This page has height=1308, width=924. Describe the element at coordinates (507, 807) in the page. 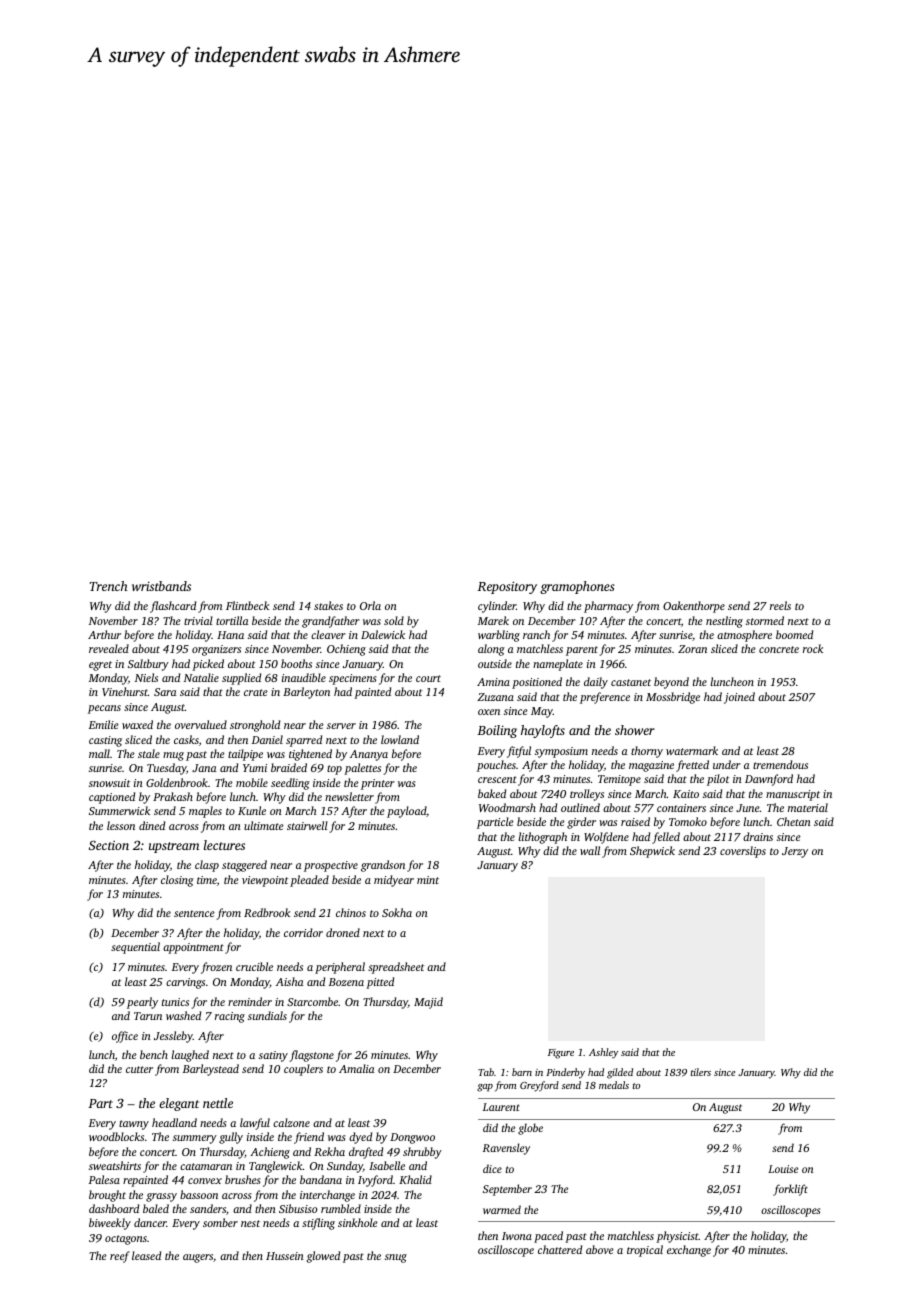

I see `Woodmarsh` at that location.
